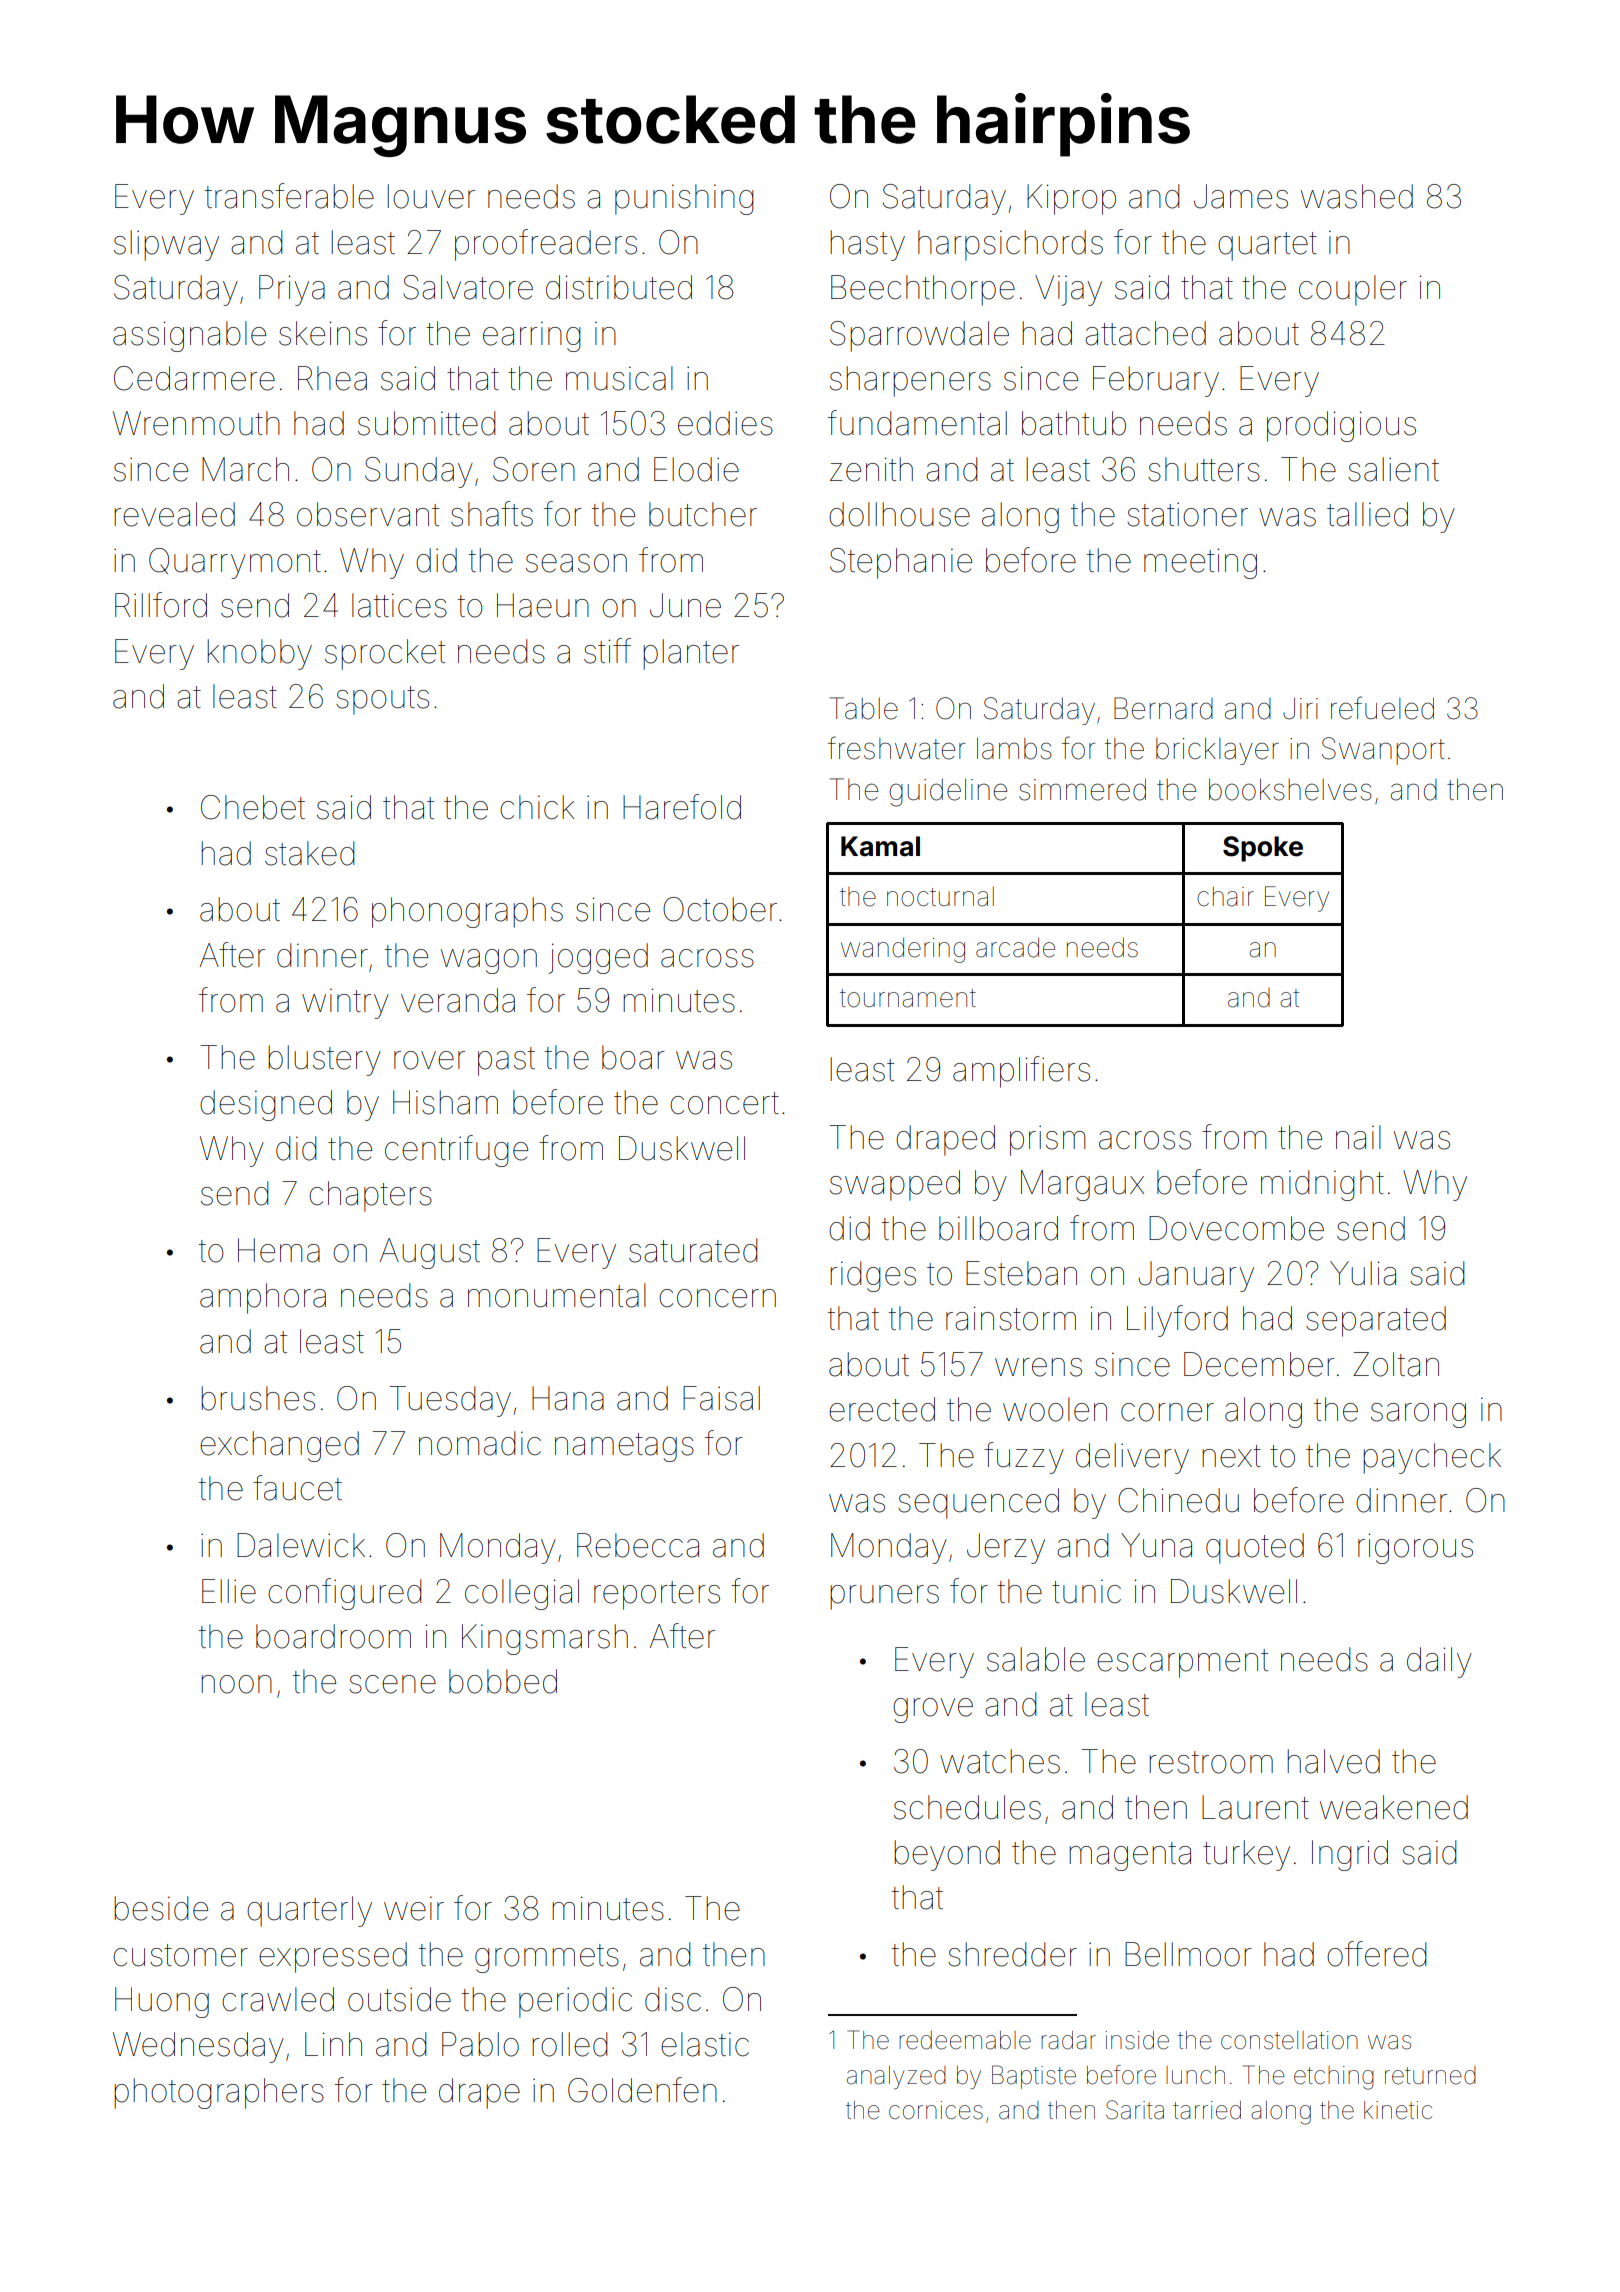 The image size is (1620, 2292). What do you see at coordinates (725, 423) in the screenshot?
I see `eddies` at bounding box center [725, 423].
